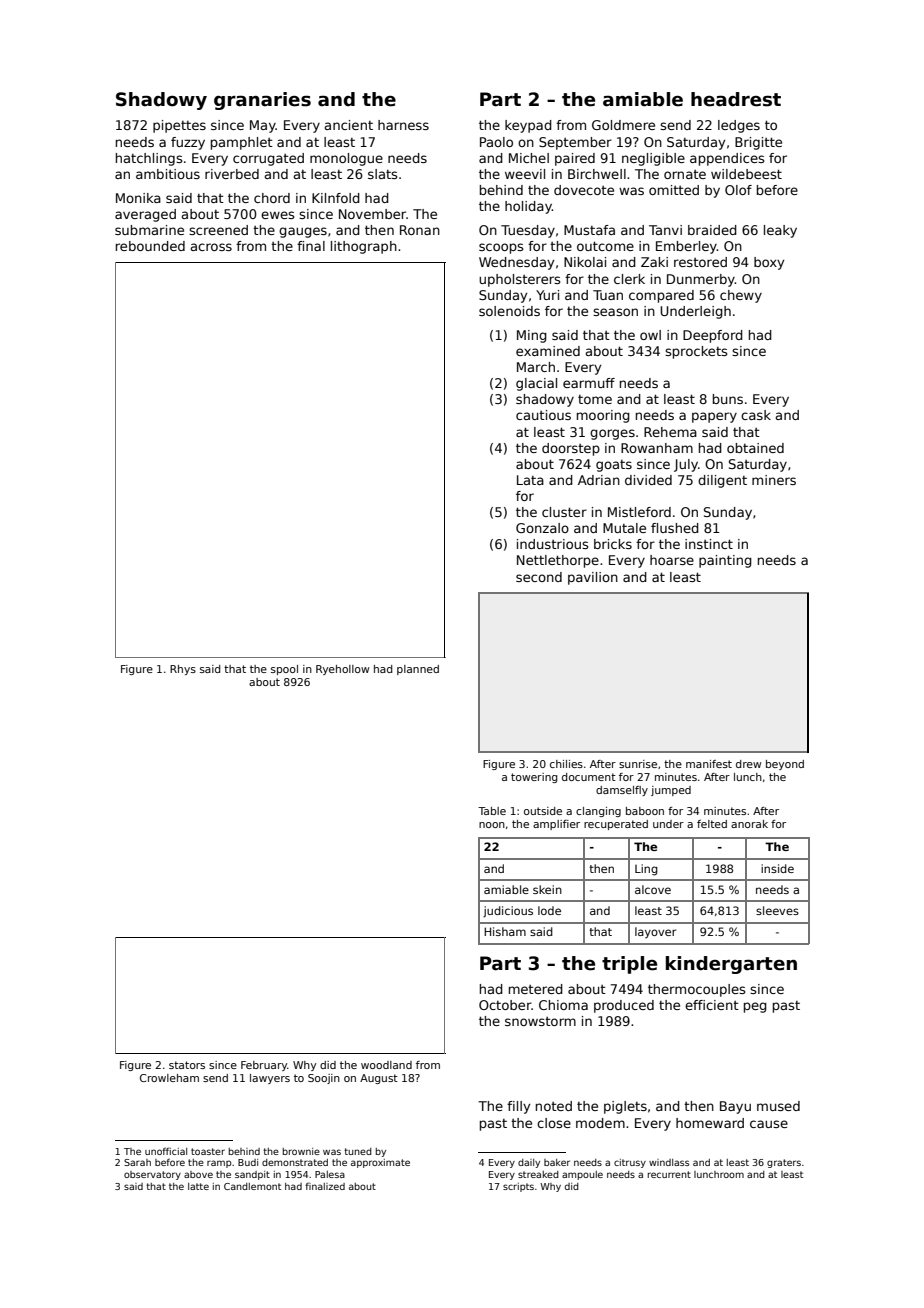  What do you see at coordinates (735, 1107) in the screenshot?
I see `Bayu` at bounding box center [735, 1107].
